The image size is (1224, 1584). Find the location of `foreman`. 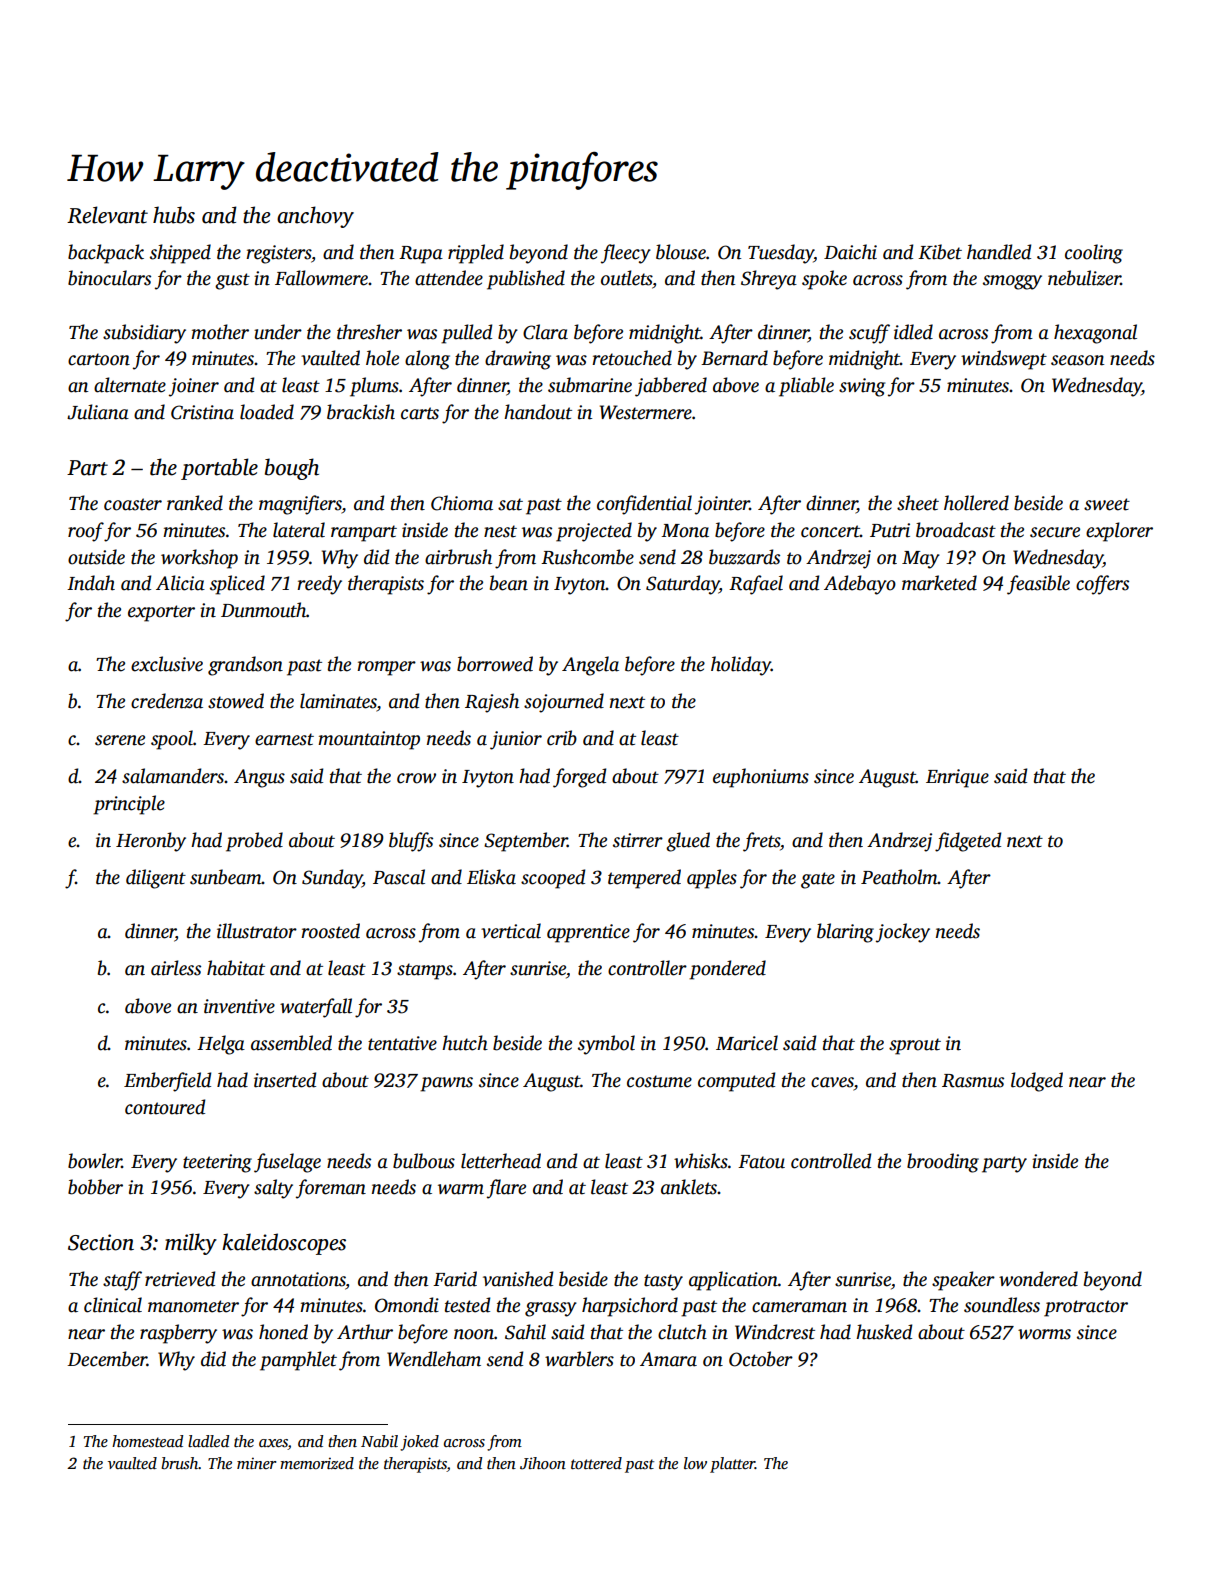

foreman is located at coordinates (331, 1189).
